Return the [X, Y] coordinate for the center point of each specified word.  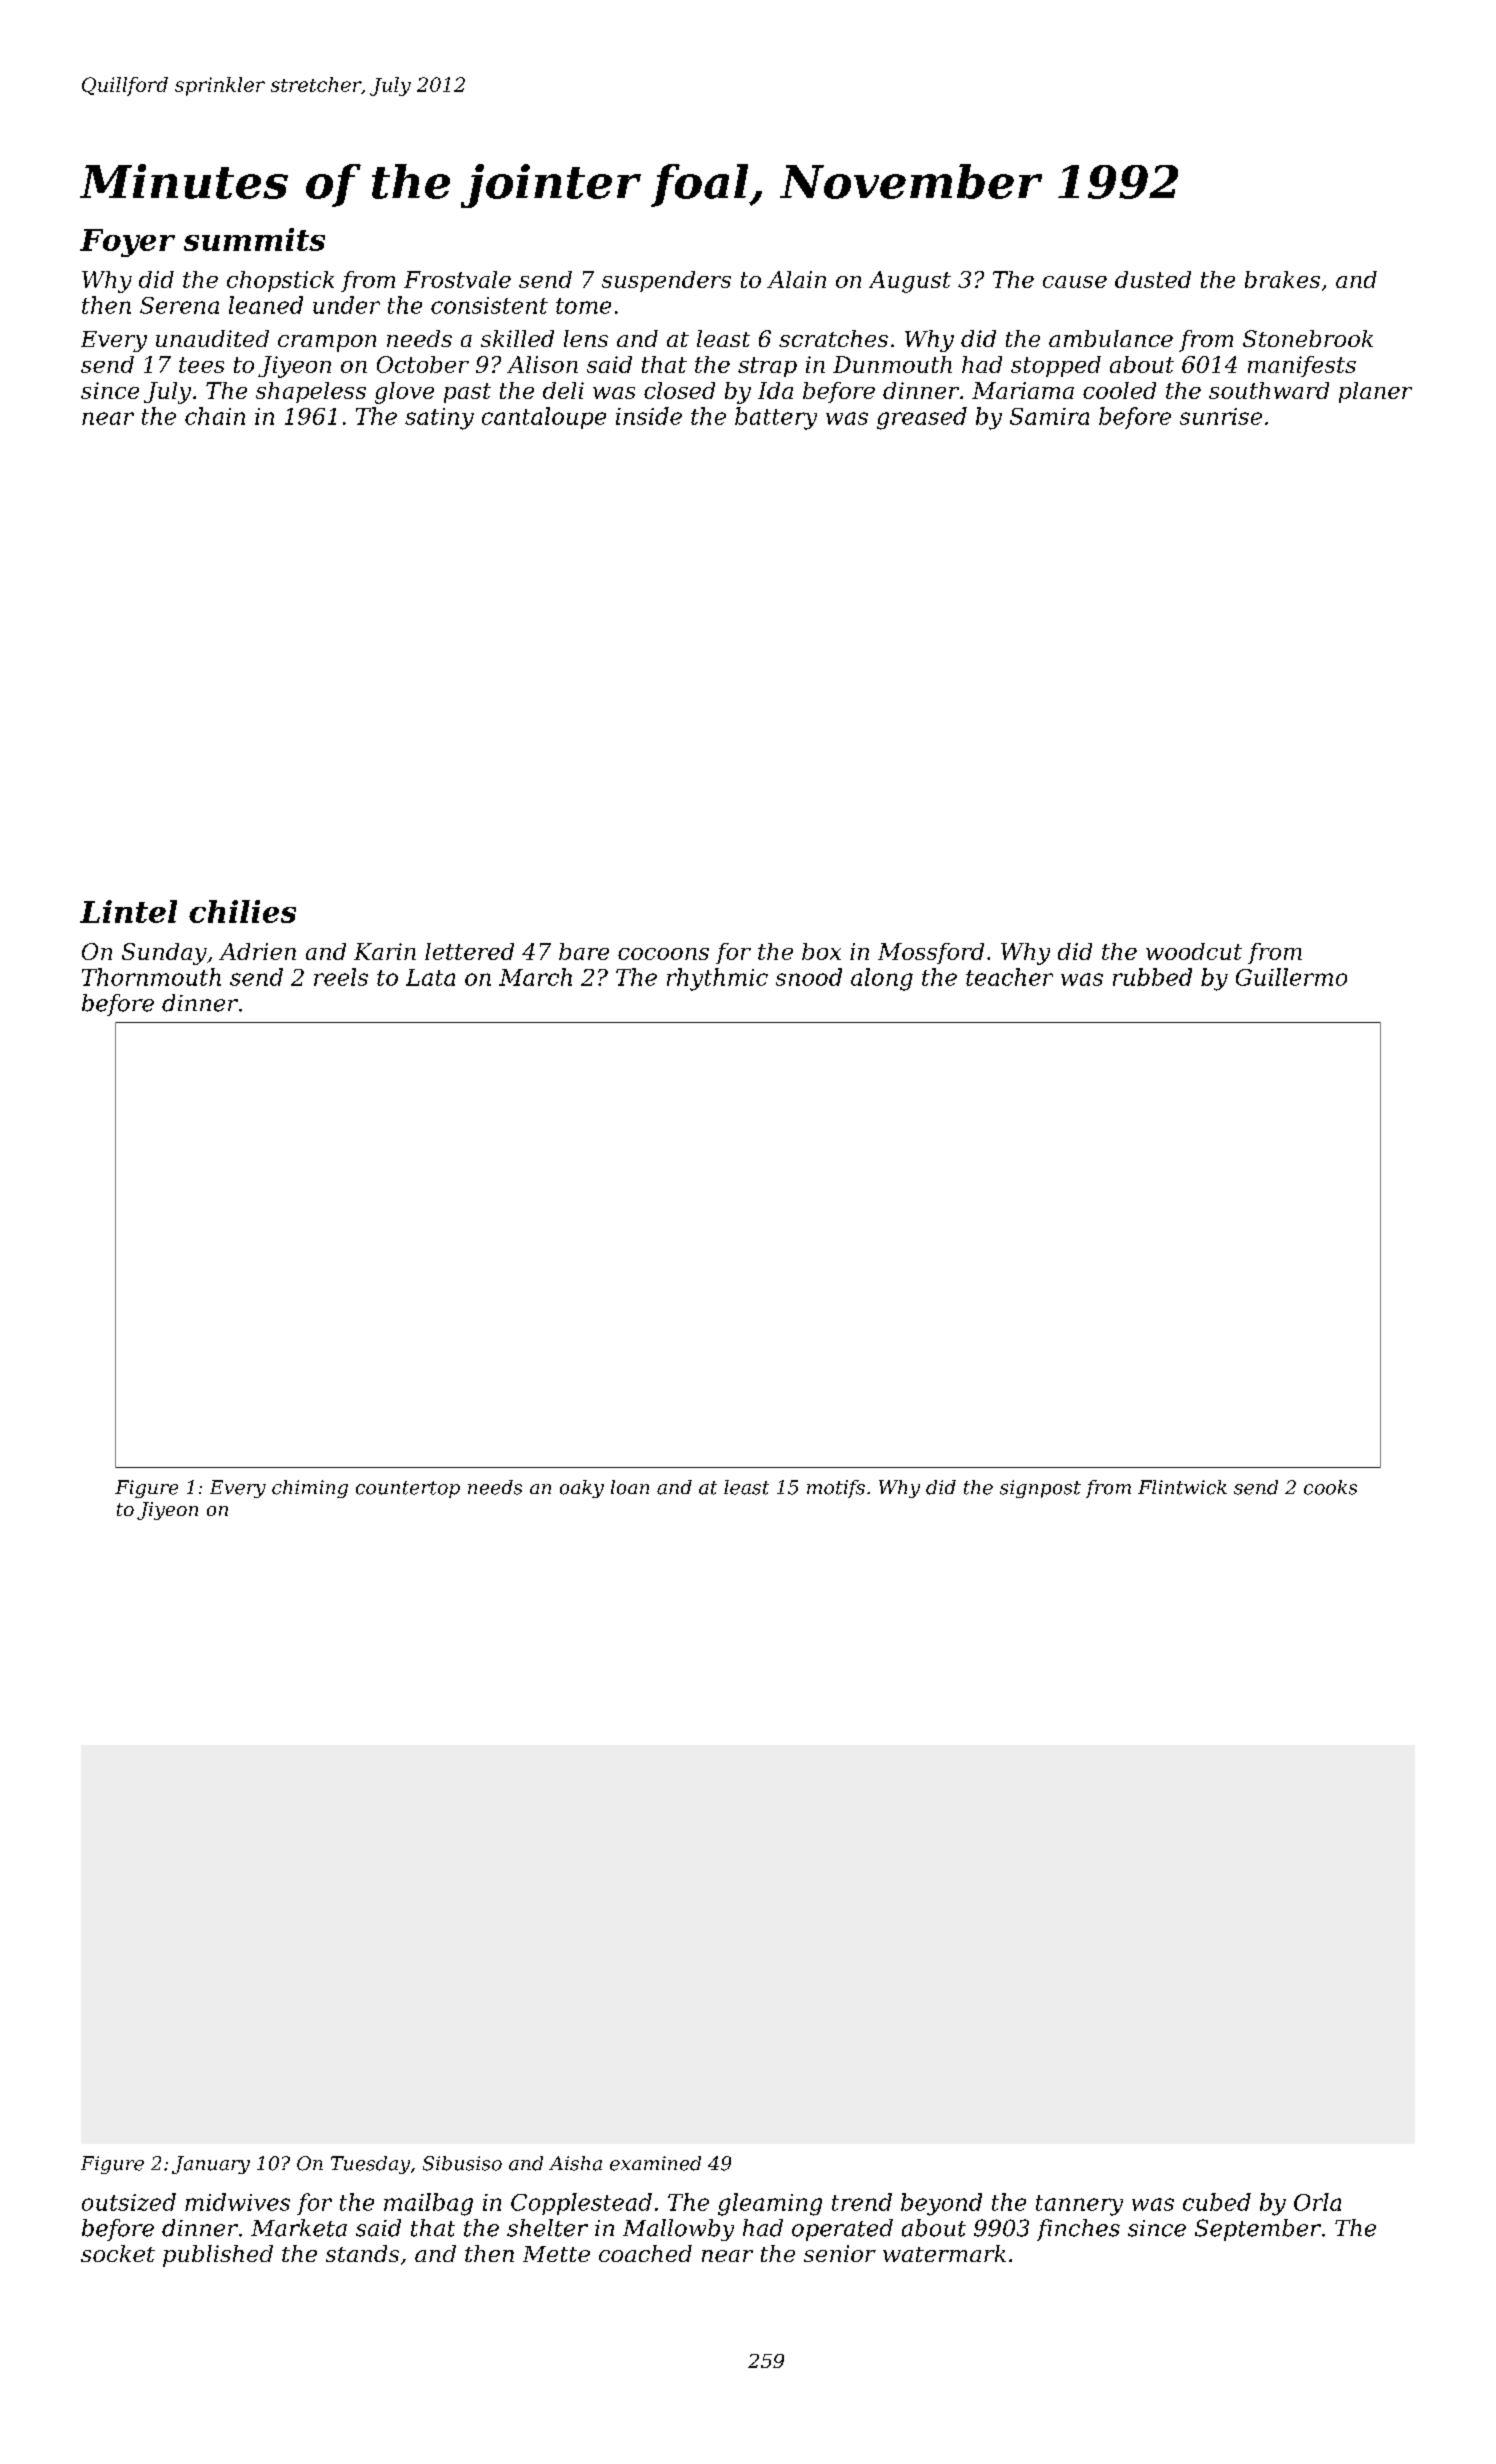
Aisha [575, 2163]
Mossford [931, 953]
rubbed [1152, 977]
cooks [1330, 1487]
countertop [408, 1489]
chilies [242, 911]
